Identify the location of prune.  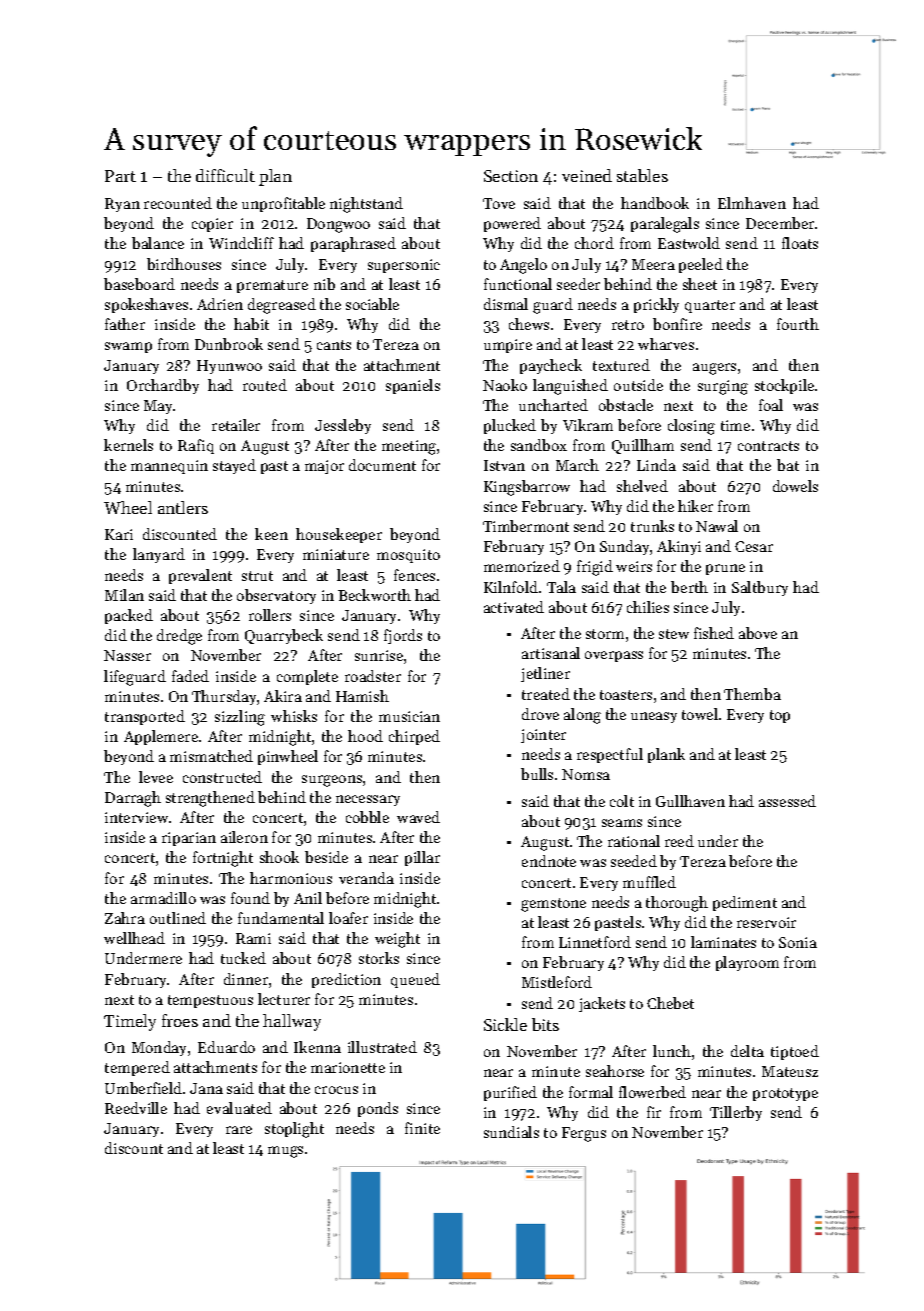
(725, 569).
